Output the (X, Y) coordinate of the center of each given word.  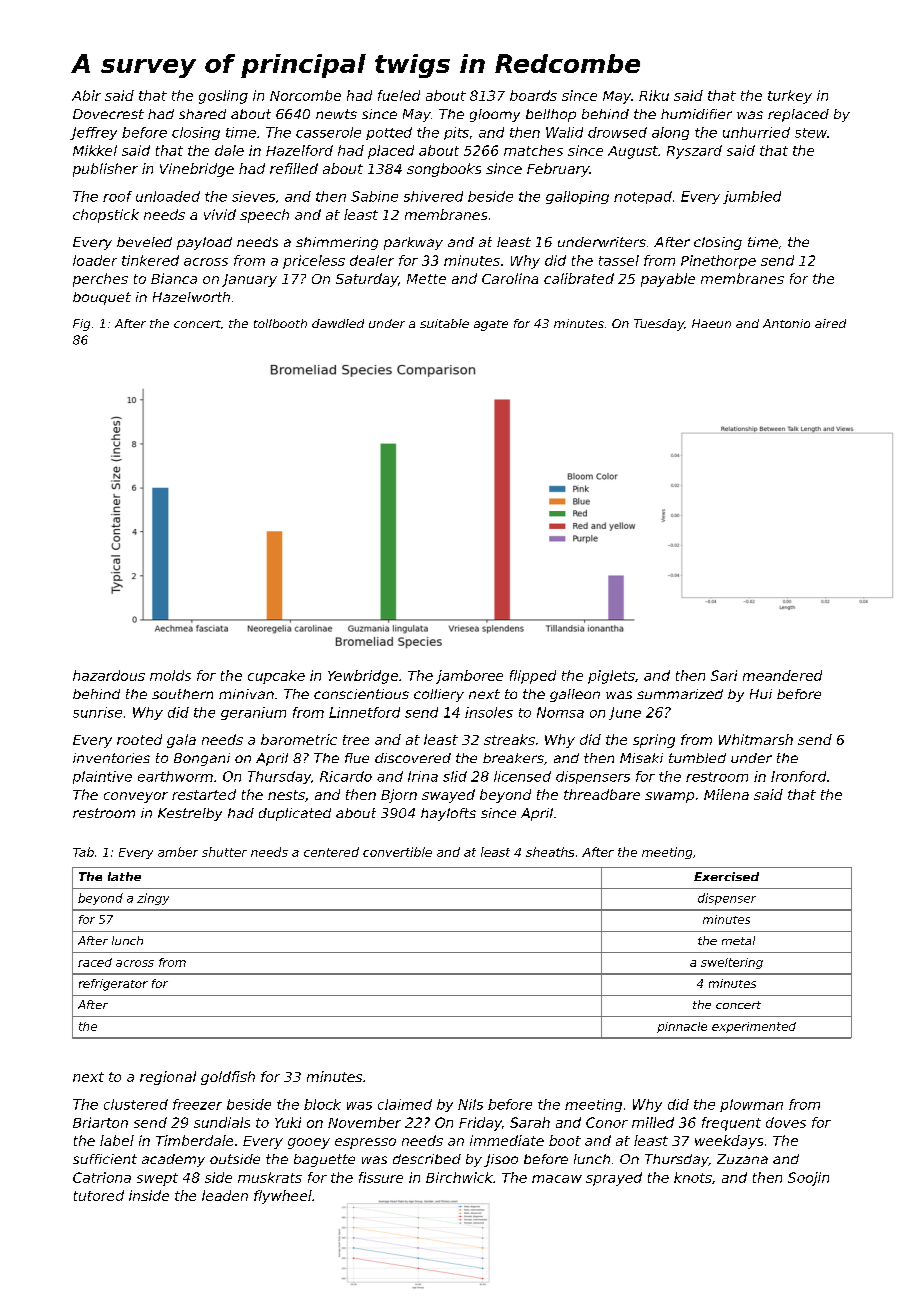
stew (811, 133)
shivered (433, 196)
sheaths (550, 852)
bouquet (102, 298)
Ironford (798, 776)
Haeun (711, 323)
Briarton (100, 1122)
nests (286, 795)
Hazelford (299, 150)
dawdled (338, 323)
